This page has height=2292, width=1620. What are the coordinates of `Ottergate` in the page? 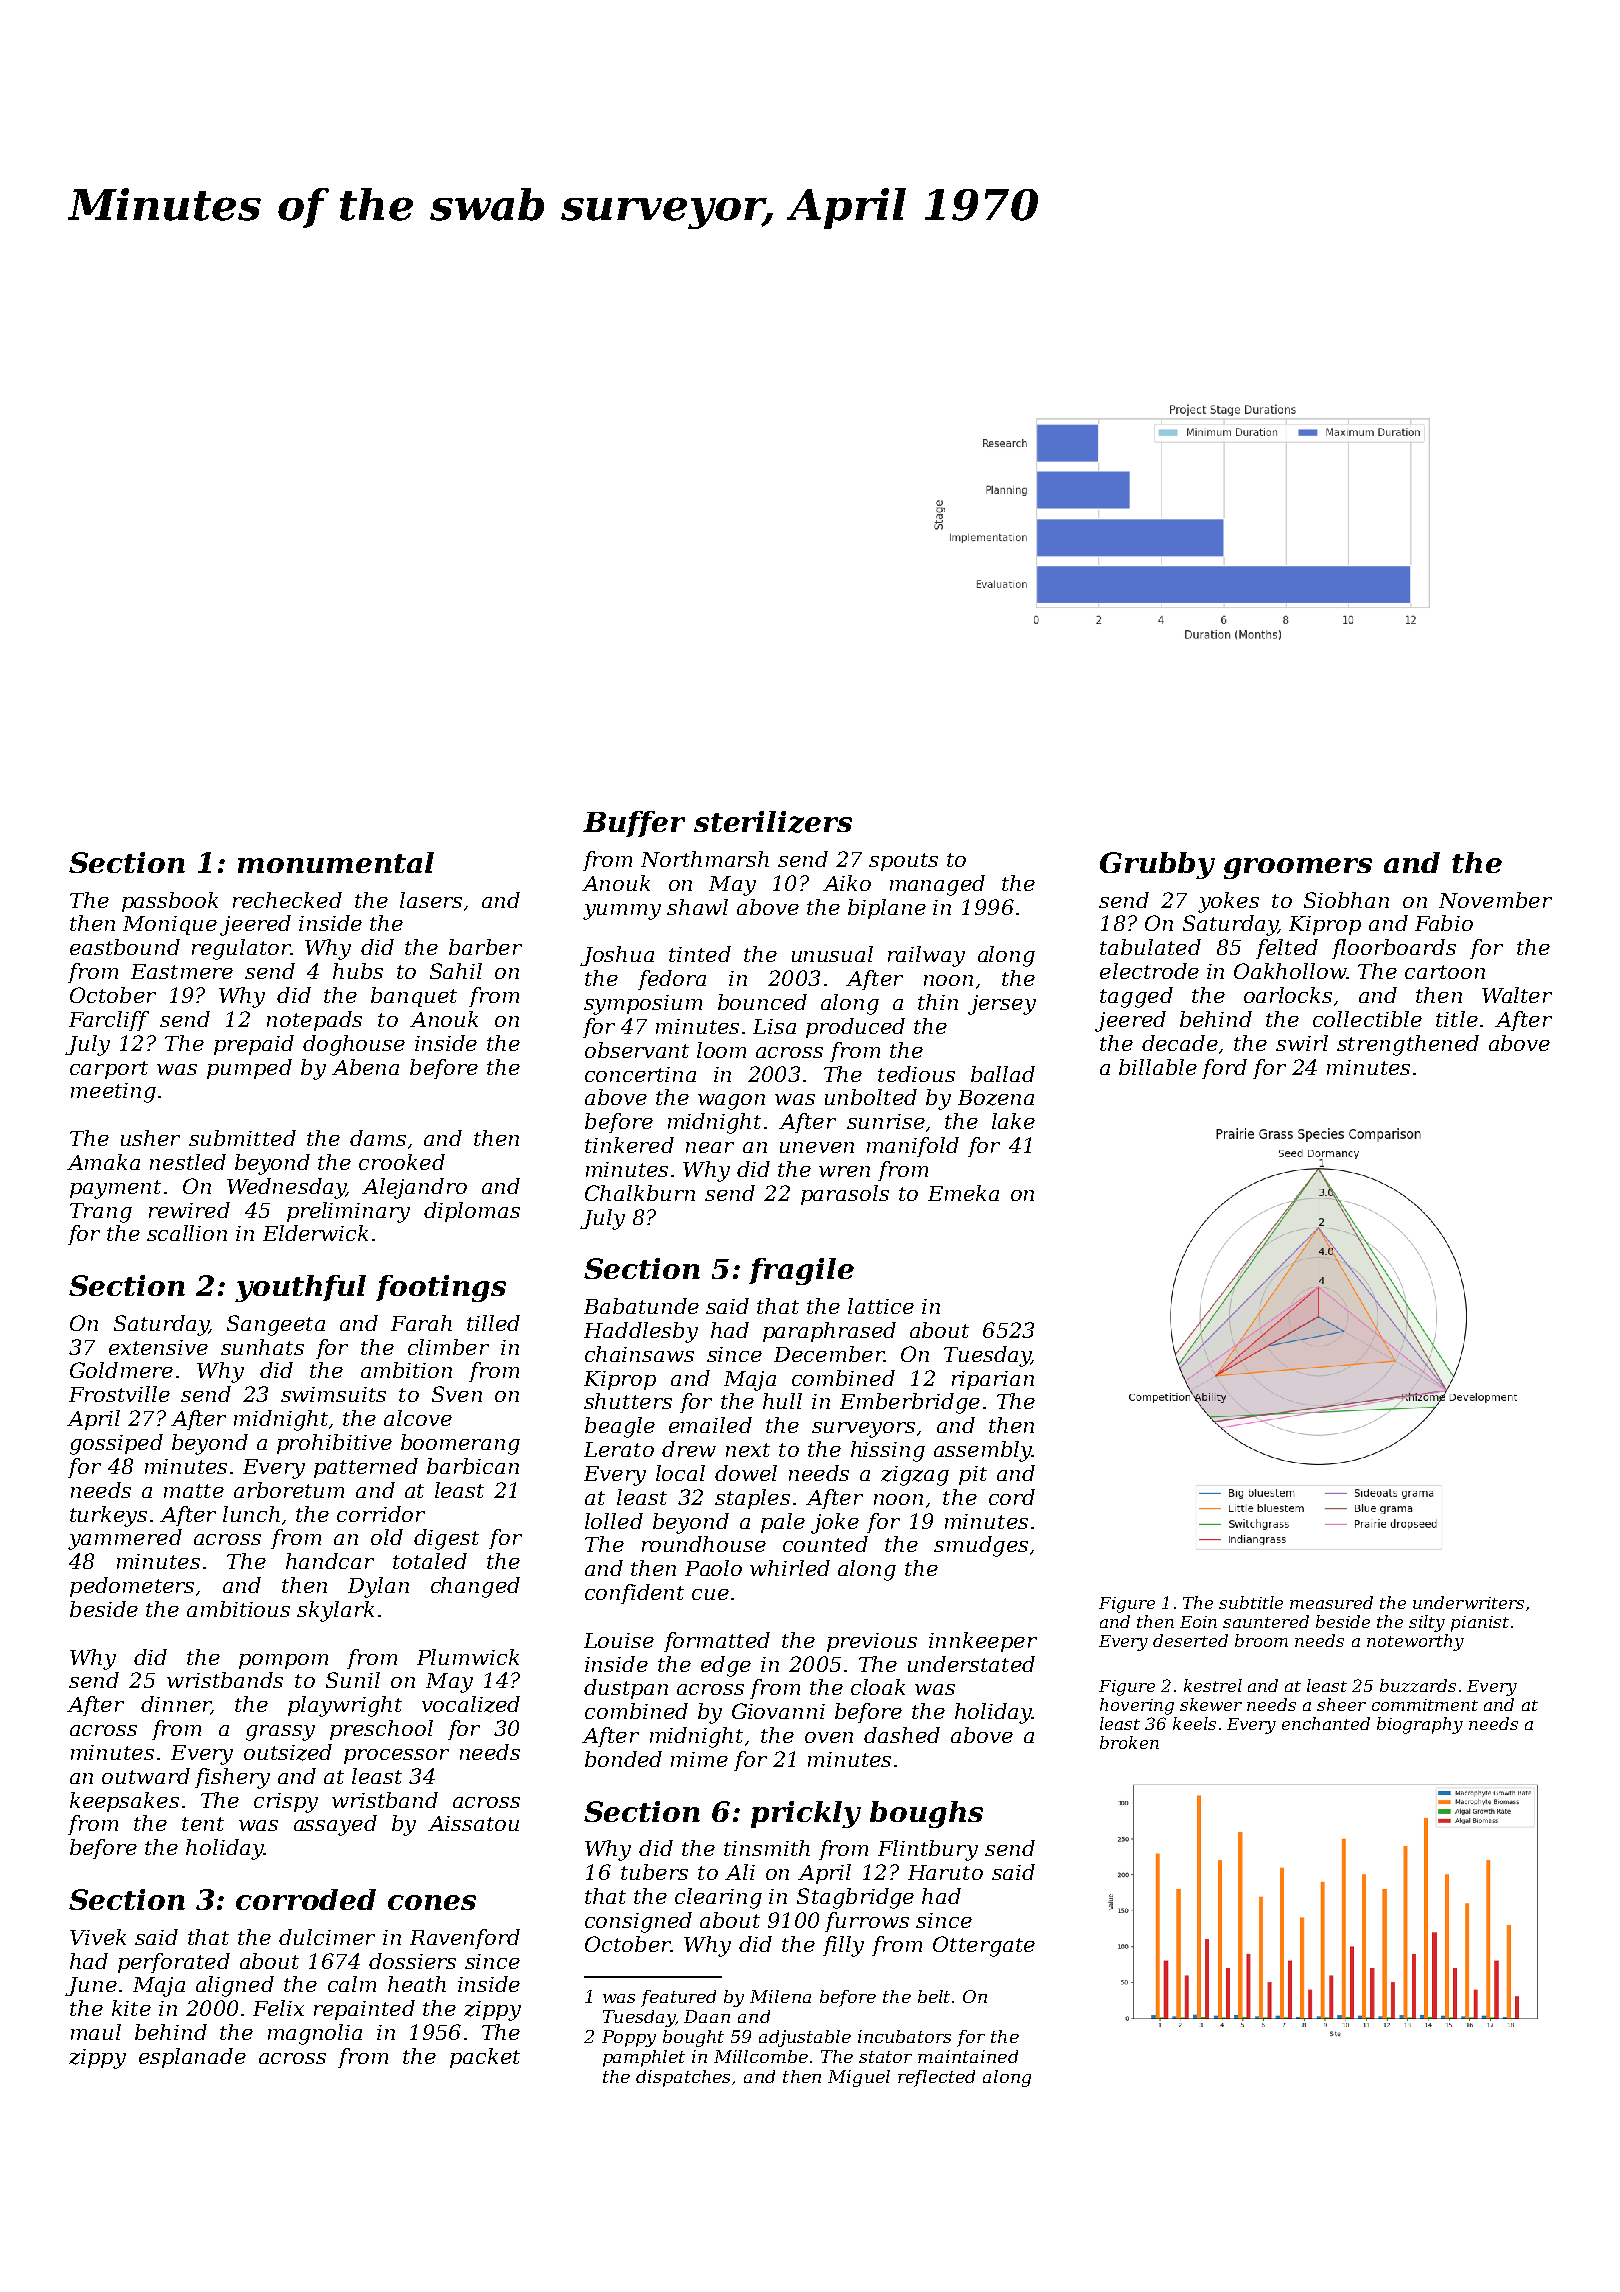 It's located at (984, 1946).
